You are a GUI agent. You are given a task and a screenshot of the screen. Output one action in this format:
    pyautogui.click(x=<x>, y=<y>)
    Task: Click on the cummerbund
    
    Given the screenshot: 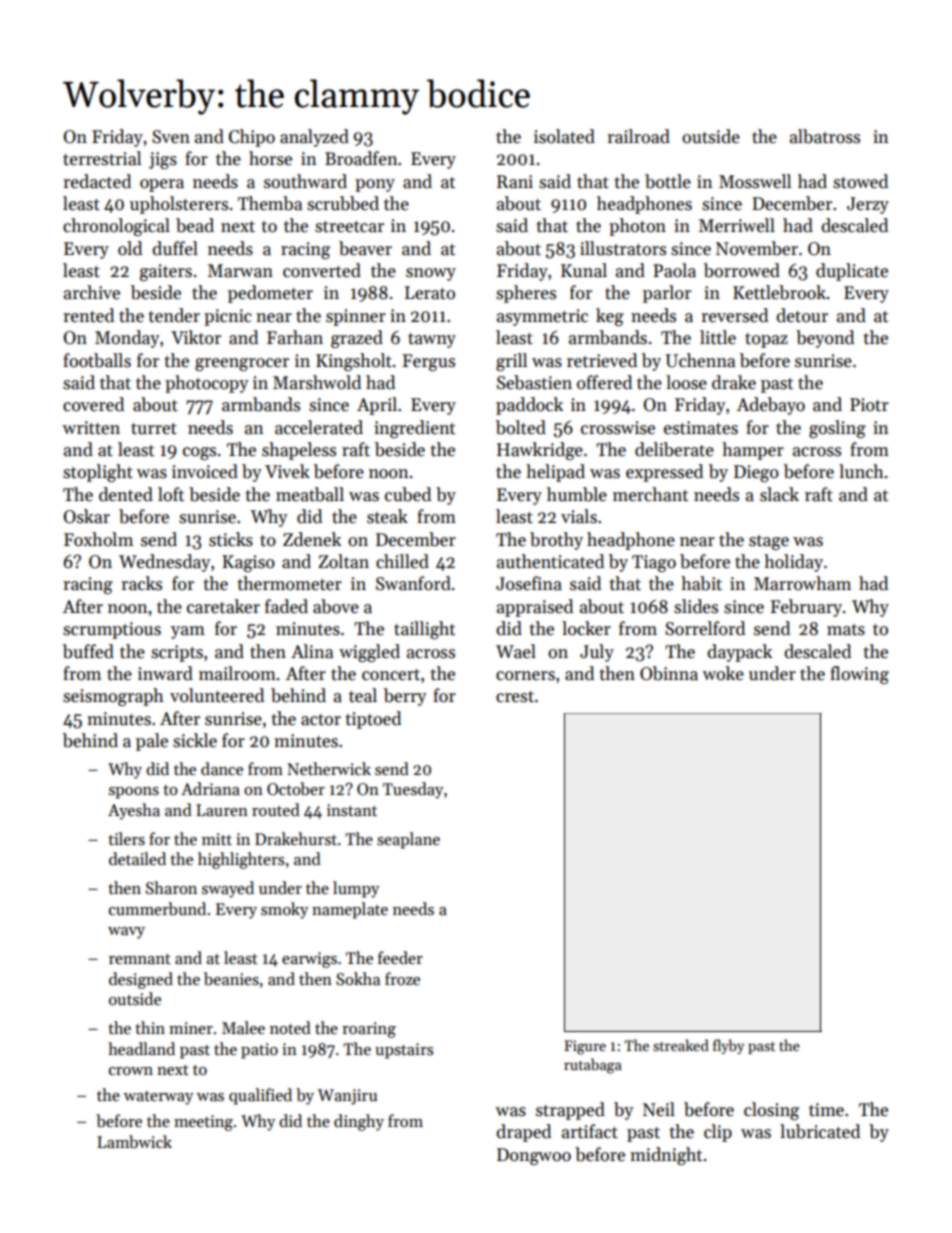 What is the action you would take?
    pyautogui.click(x=157, y=909)
